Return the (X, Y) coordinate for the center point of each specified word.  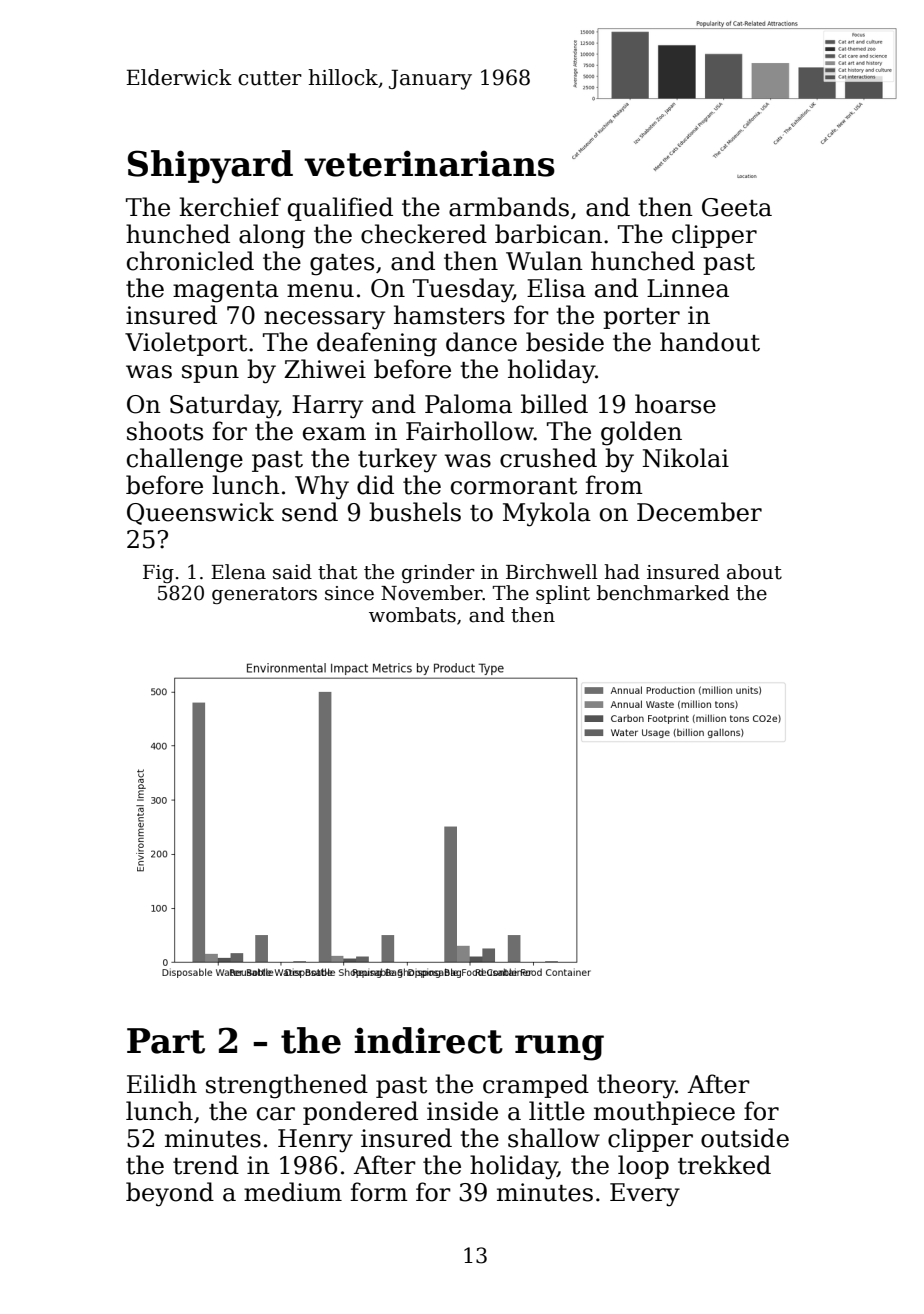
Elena (238, 572)
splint (563, 594)
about (754, 572)
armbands (509, 207)
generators (264, 595)
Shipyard (210, 167)
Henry (315, 1141)
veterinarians (429, 163)
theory (636, 1086)
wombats (412, 615)
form (379, 1192)
